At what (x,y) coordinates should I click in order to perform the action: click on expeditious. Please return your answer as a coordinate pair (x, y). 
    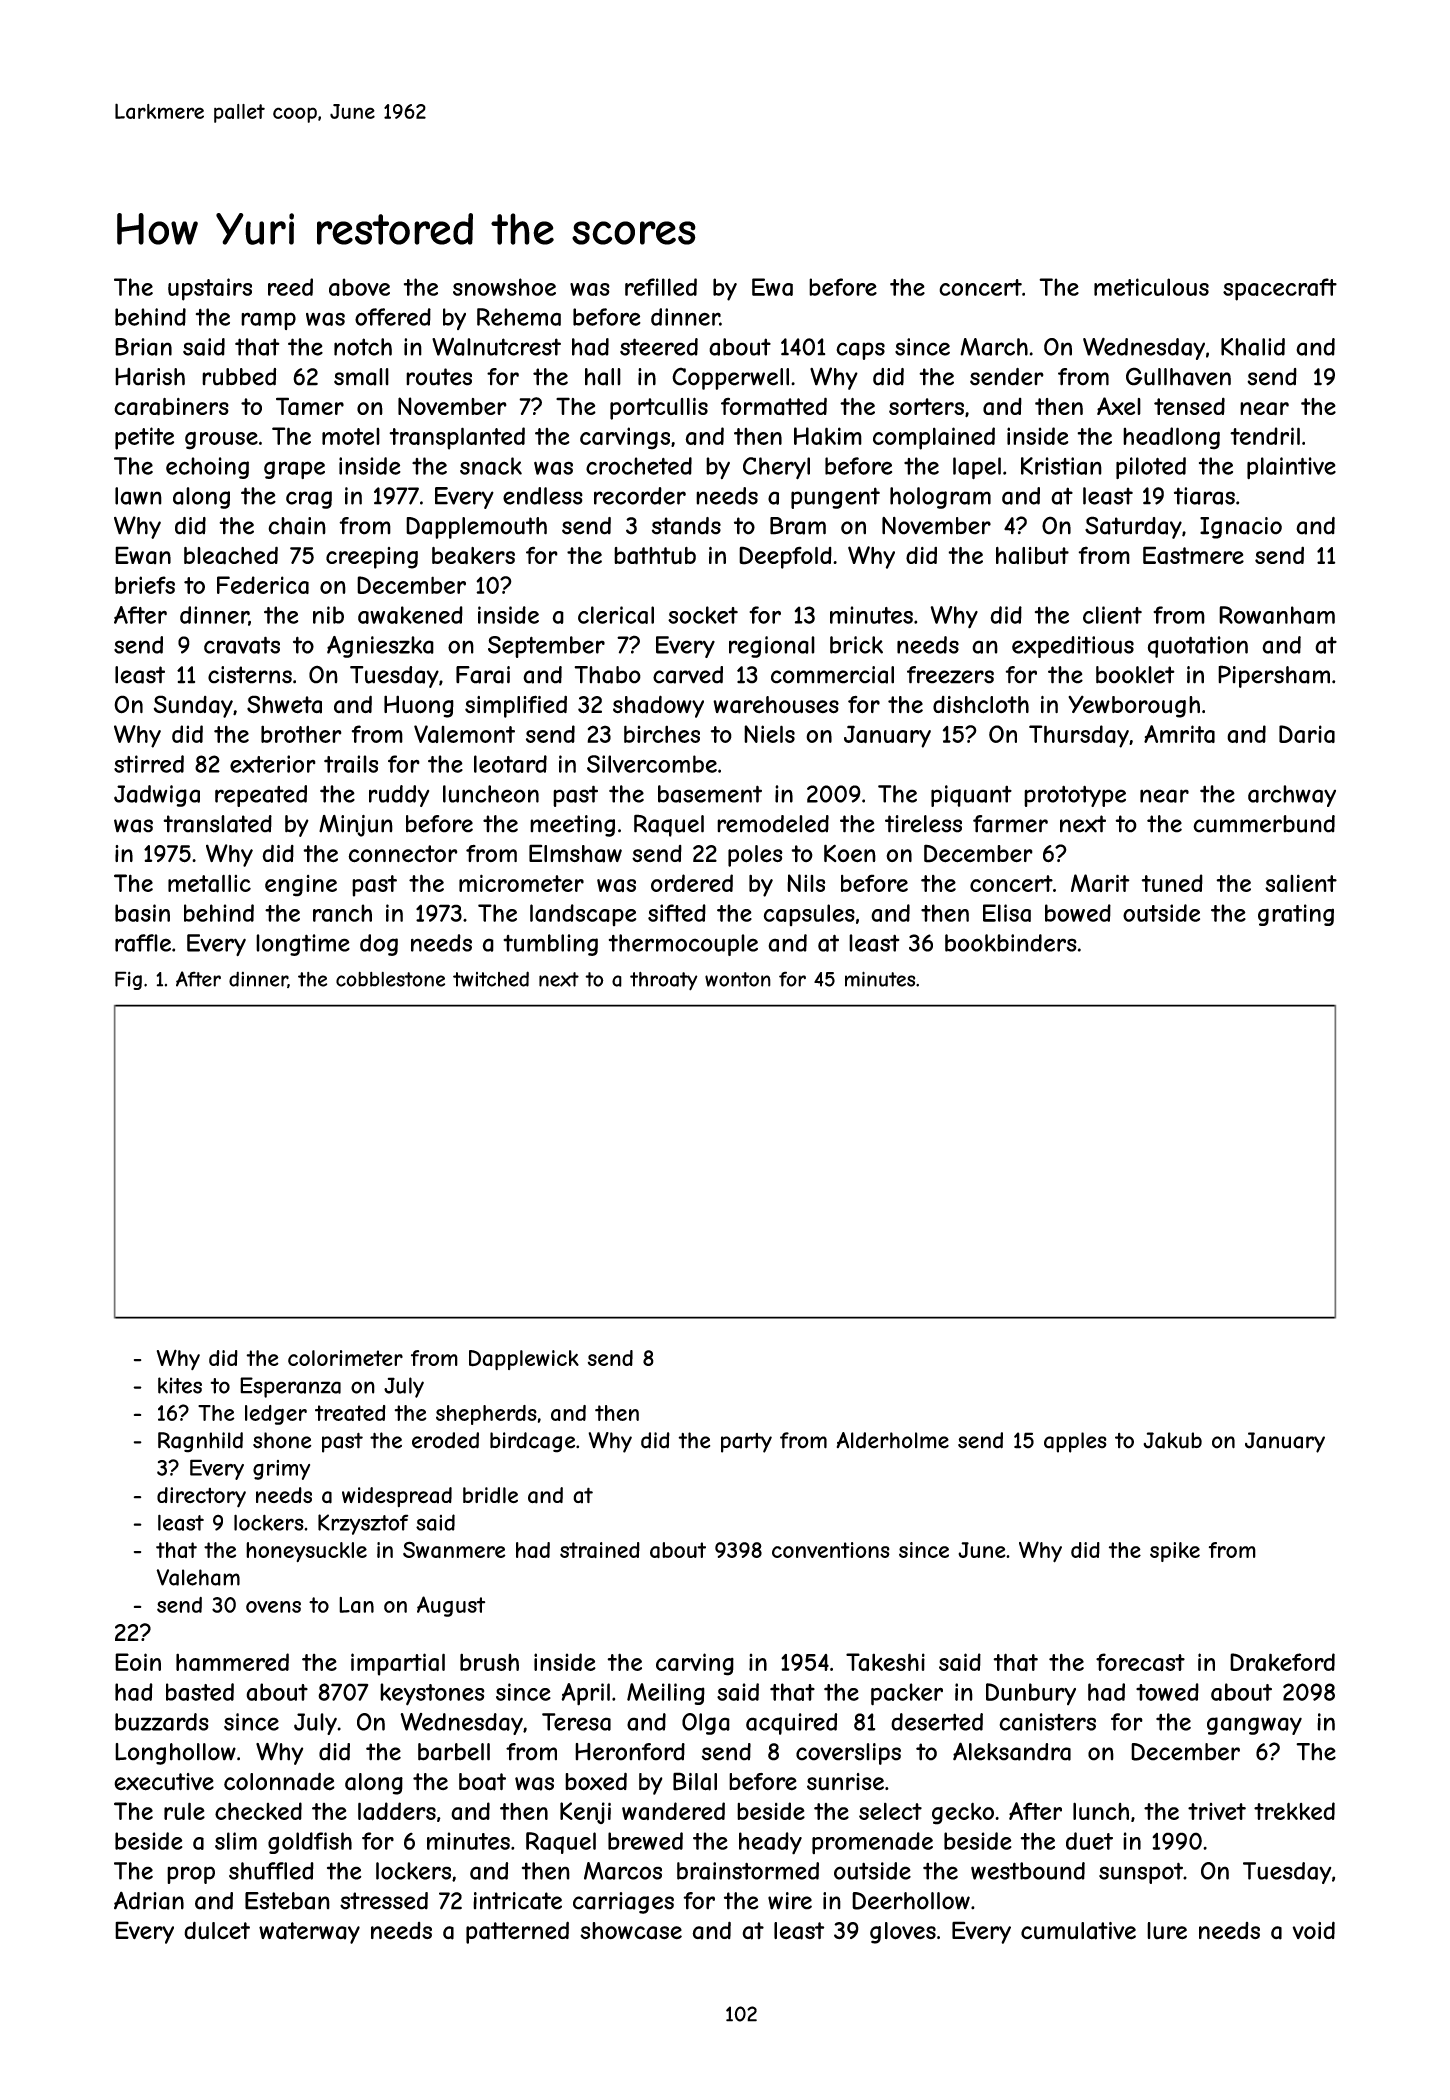
    Looking at the image, I should click on (1073, 647).
